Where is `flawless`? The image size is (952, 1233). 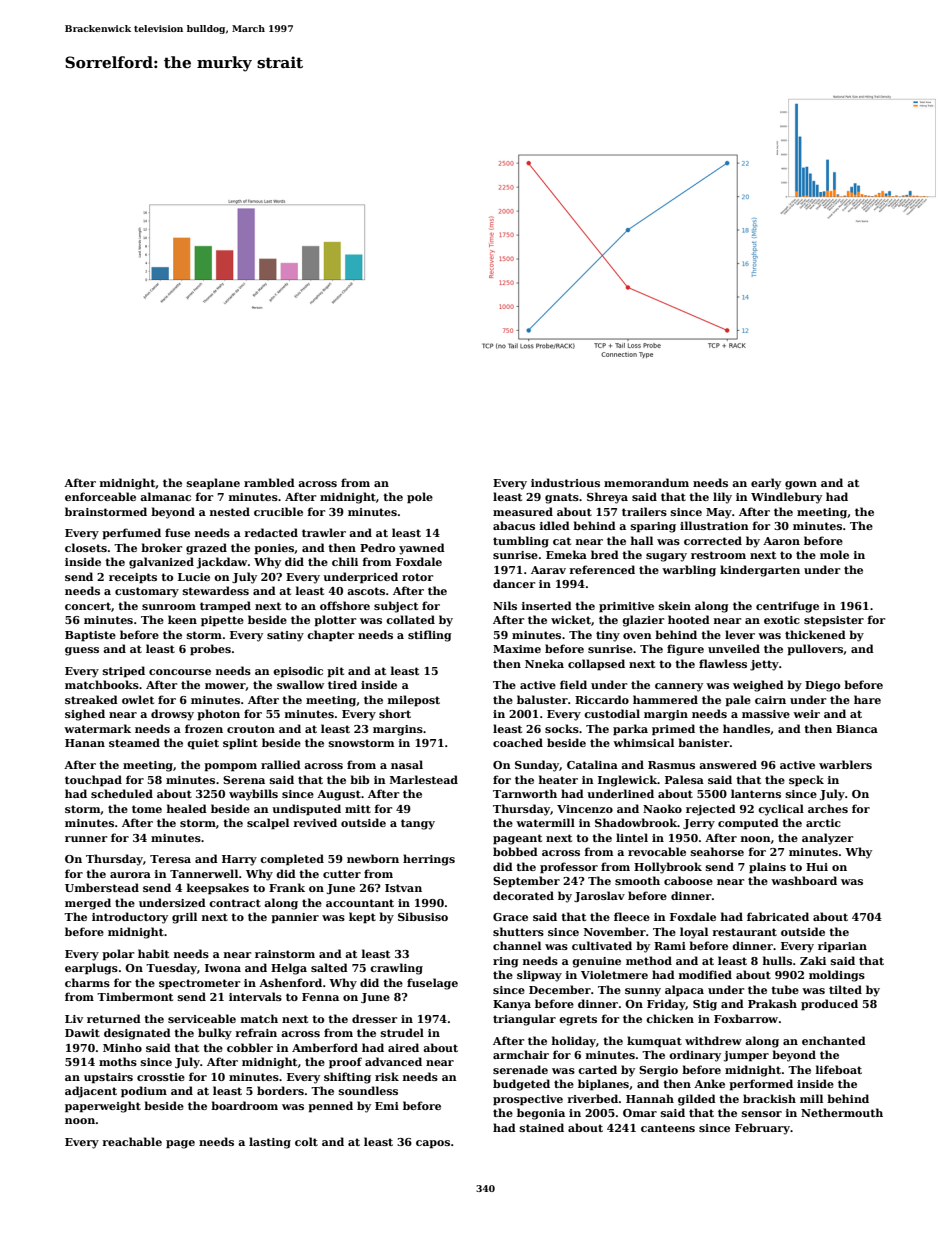
flawless is located at coordinates (723, 663).
